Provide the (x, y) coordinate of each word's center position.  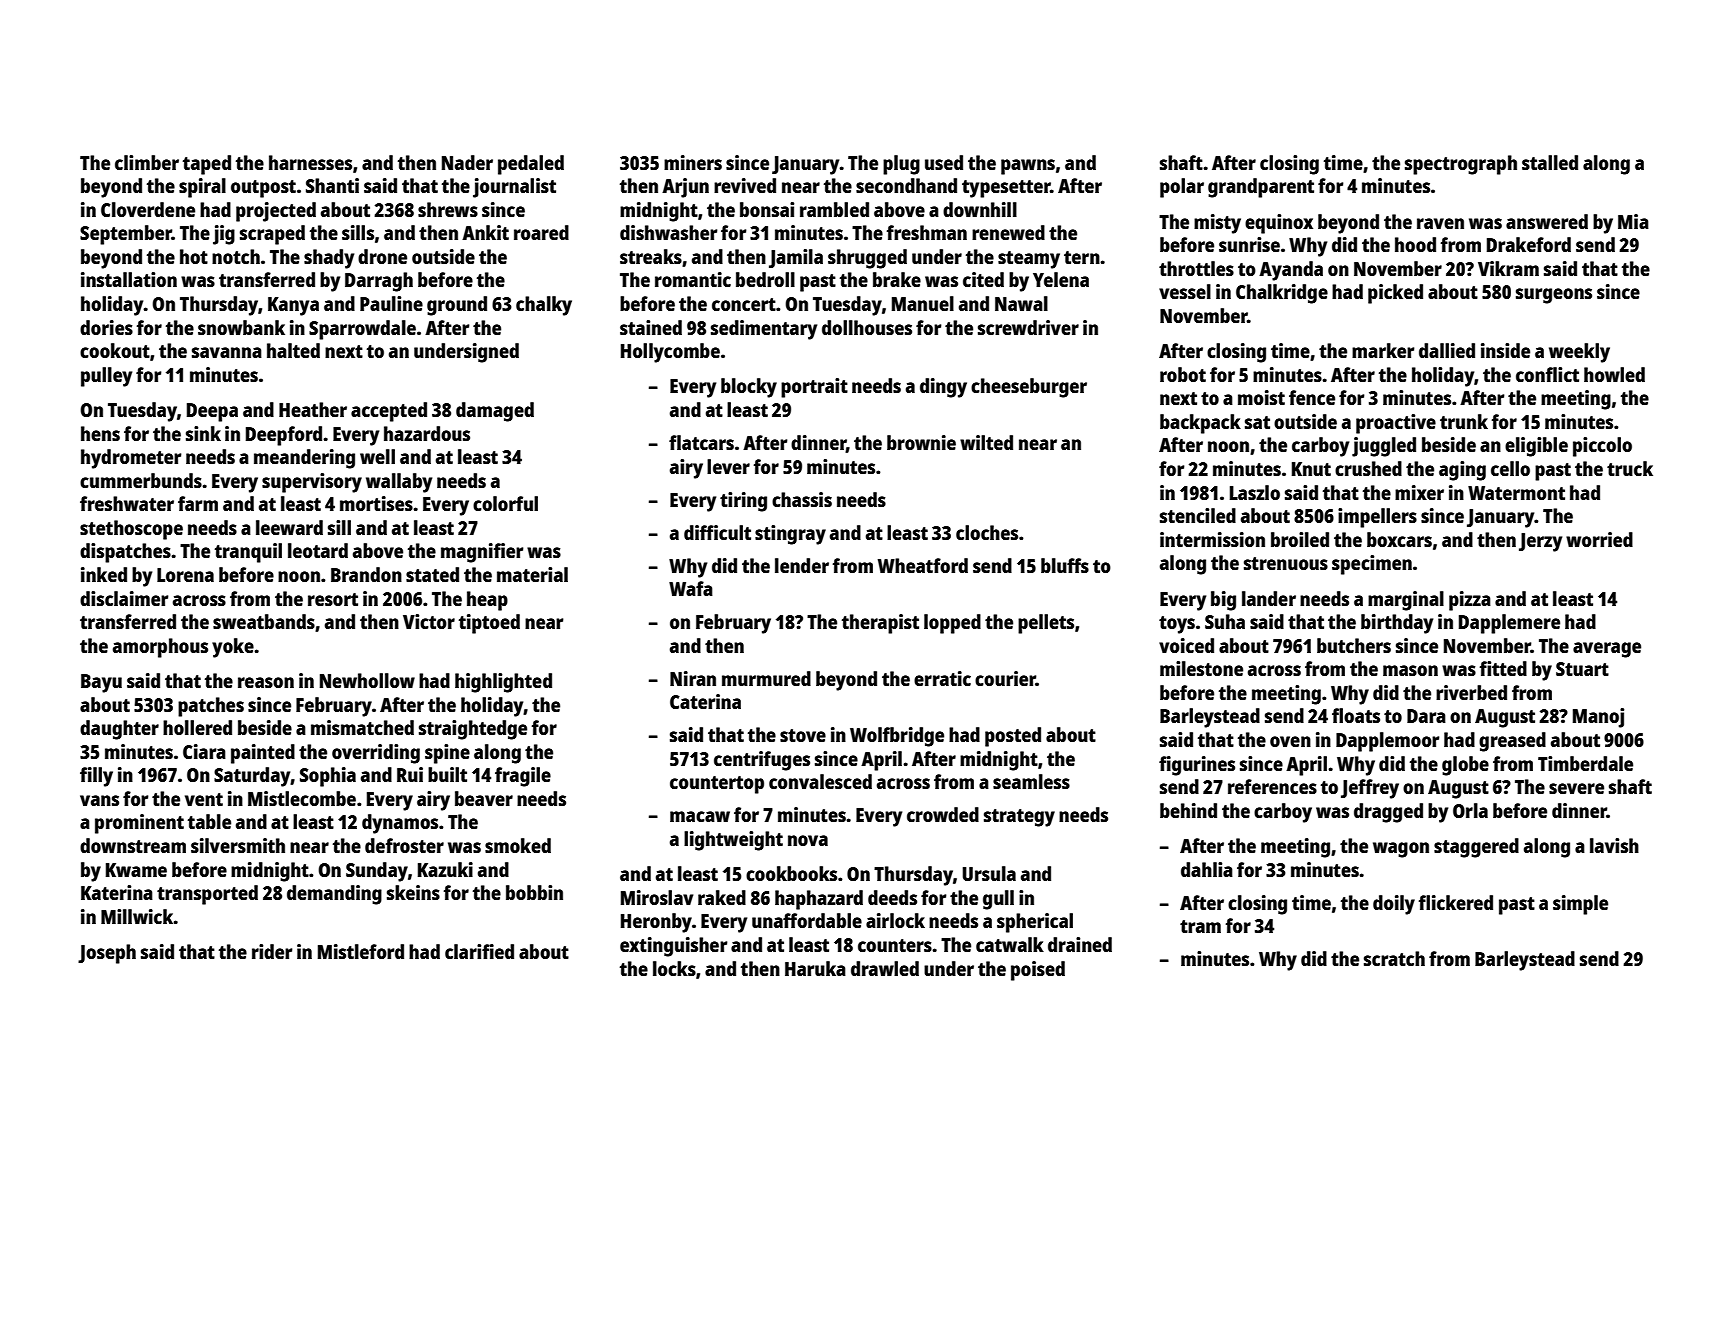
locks (674, 968)
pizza (1470, 601)
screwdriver (1028, 327)
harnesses (310, 162)
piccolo (1602, 447)
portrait (814, 388)
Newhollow (367, 680)
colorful (505, 503)
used (944, 162)
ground (457, 306)
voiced (1186, 645)
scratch (1394, 958)
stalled (1550, 162)
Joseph (107, 954)
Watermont (1516, 493)
